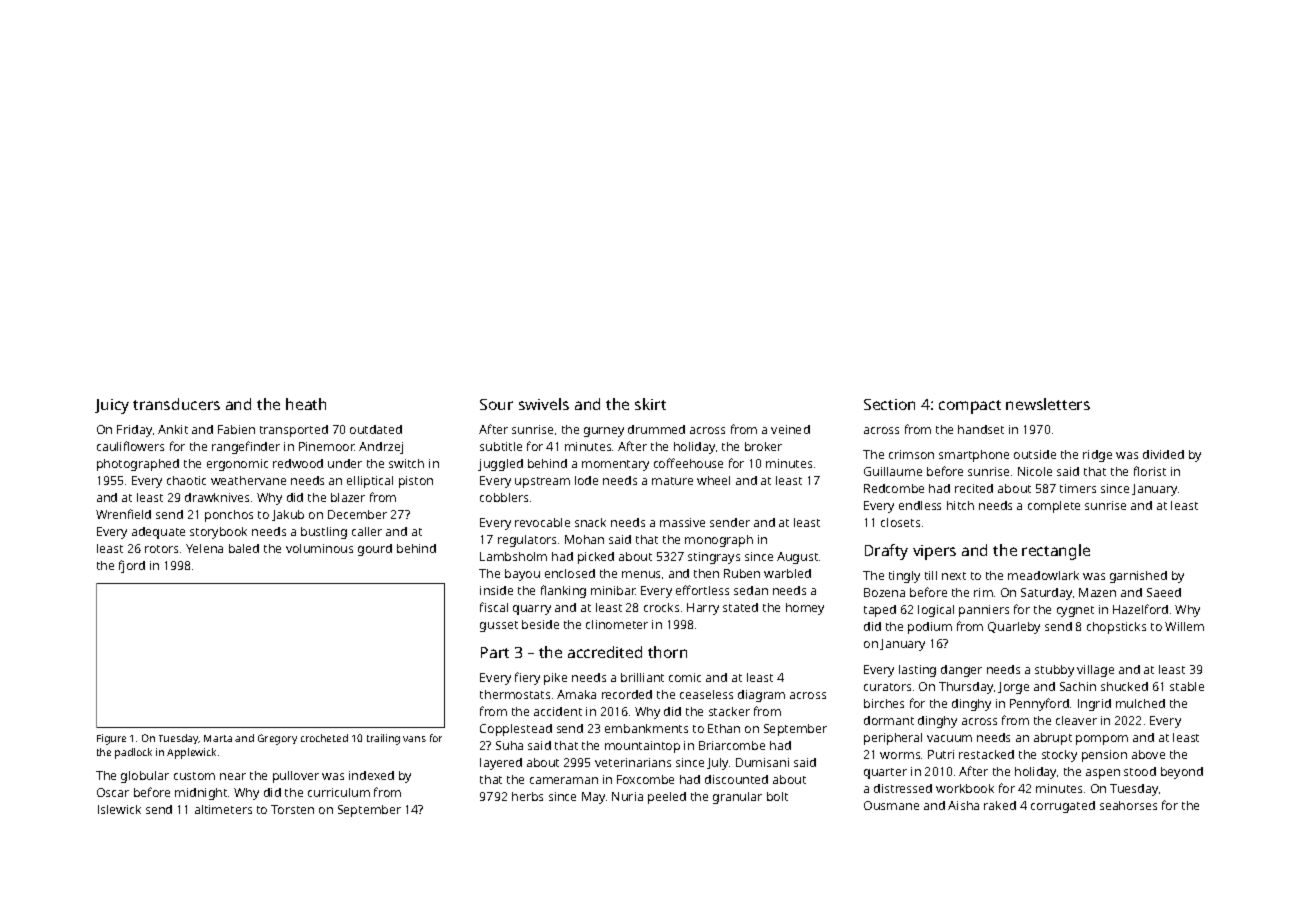  I want to click on abrupt, so click(1053, 739).
